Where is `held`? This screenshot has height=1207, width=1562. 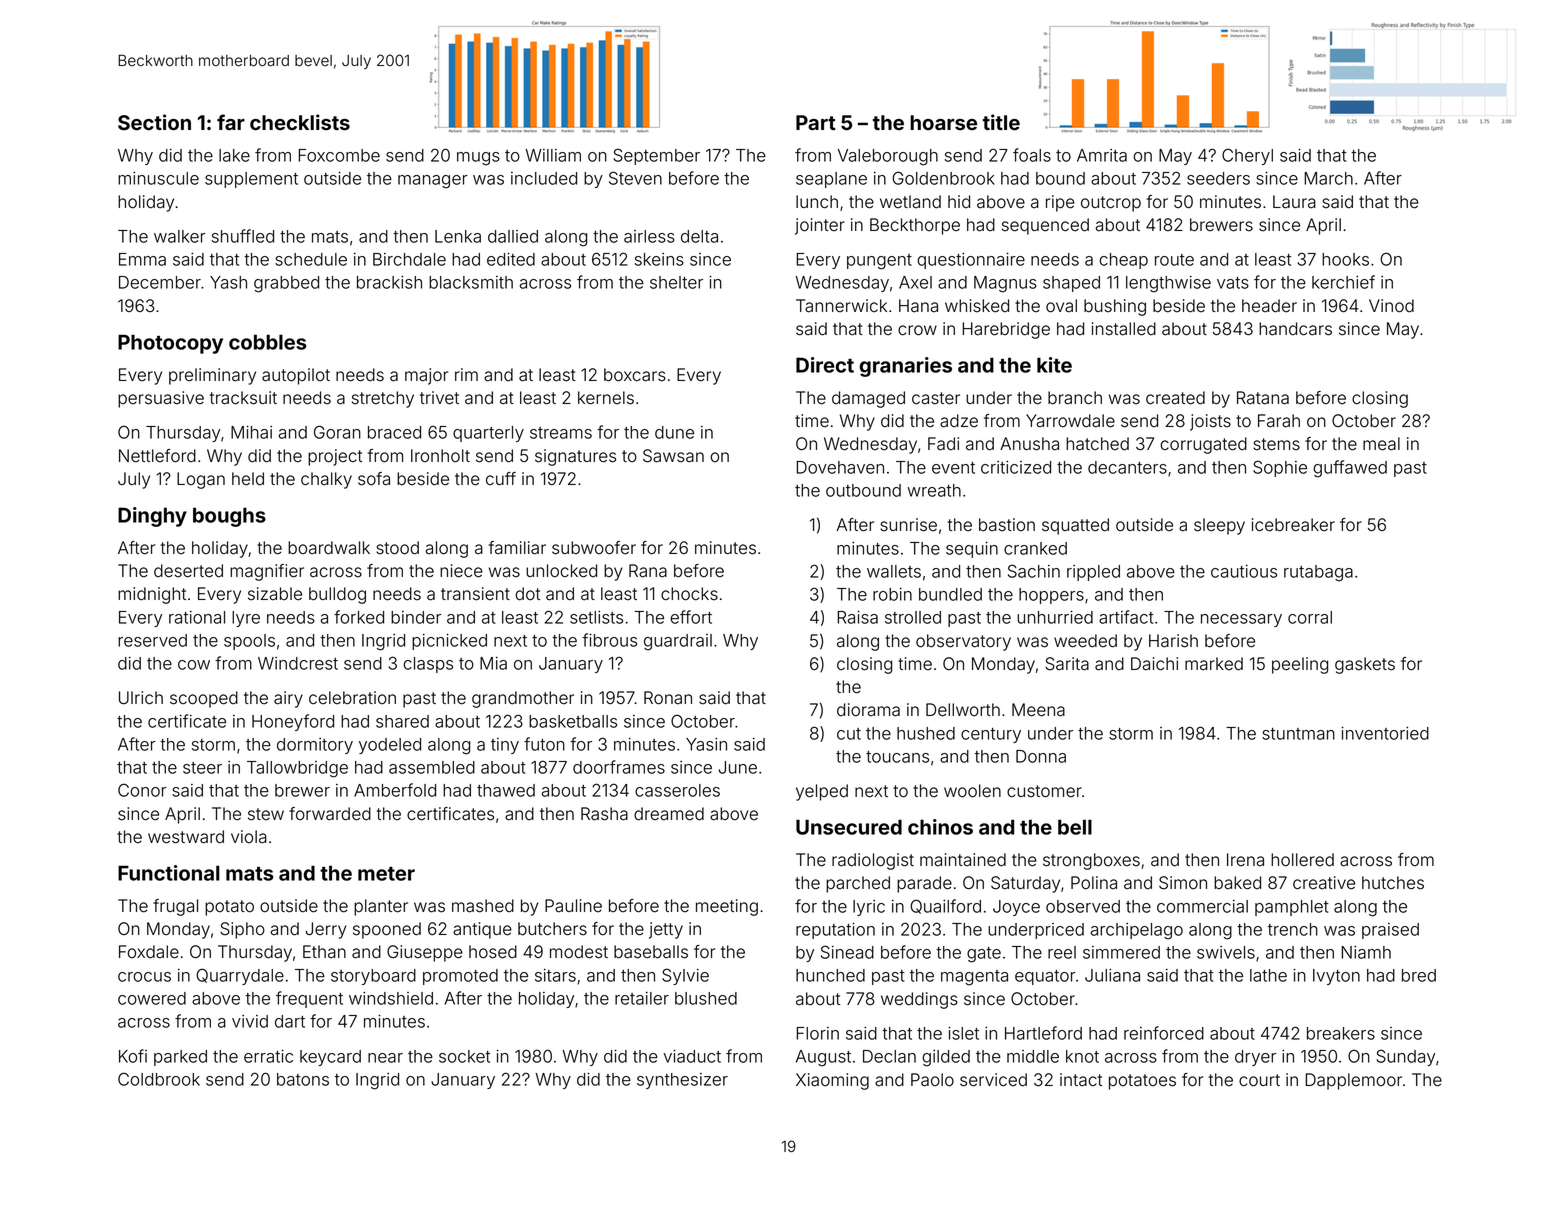
held is located at coordinates (248, 479).
